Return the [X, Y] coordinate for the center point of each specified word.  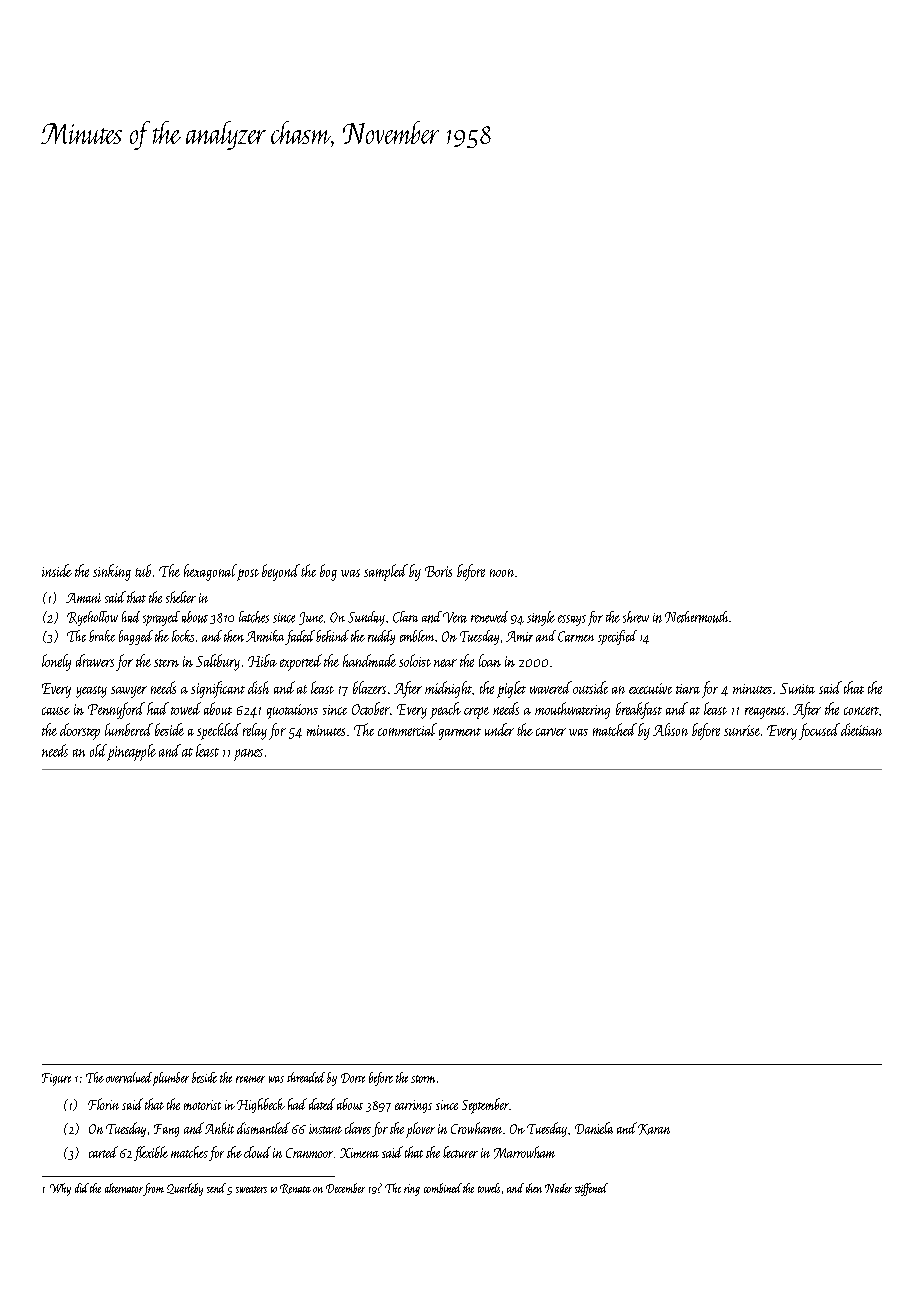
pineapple [131, 752]
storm [423, 1079]
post [248, 575]
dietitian [861, 729]
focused [819, 731]
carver [551, 732]
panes [248, 755]
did [82, 1188]
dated [322, 1104]
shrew [636, 617]
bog [328, 572]
